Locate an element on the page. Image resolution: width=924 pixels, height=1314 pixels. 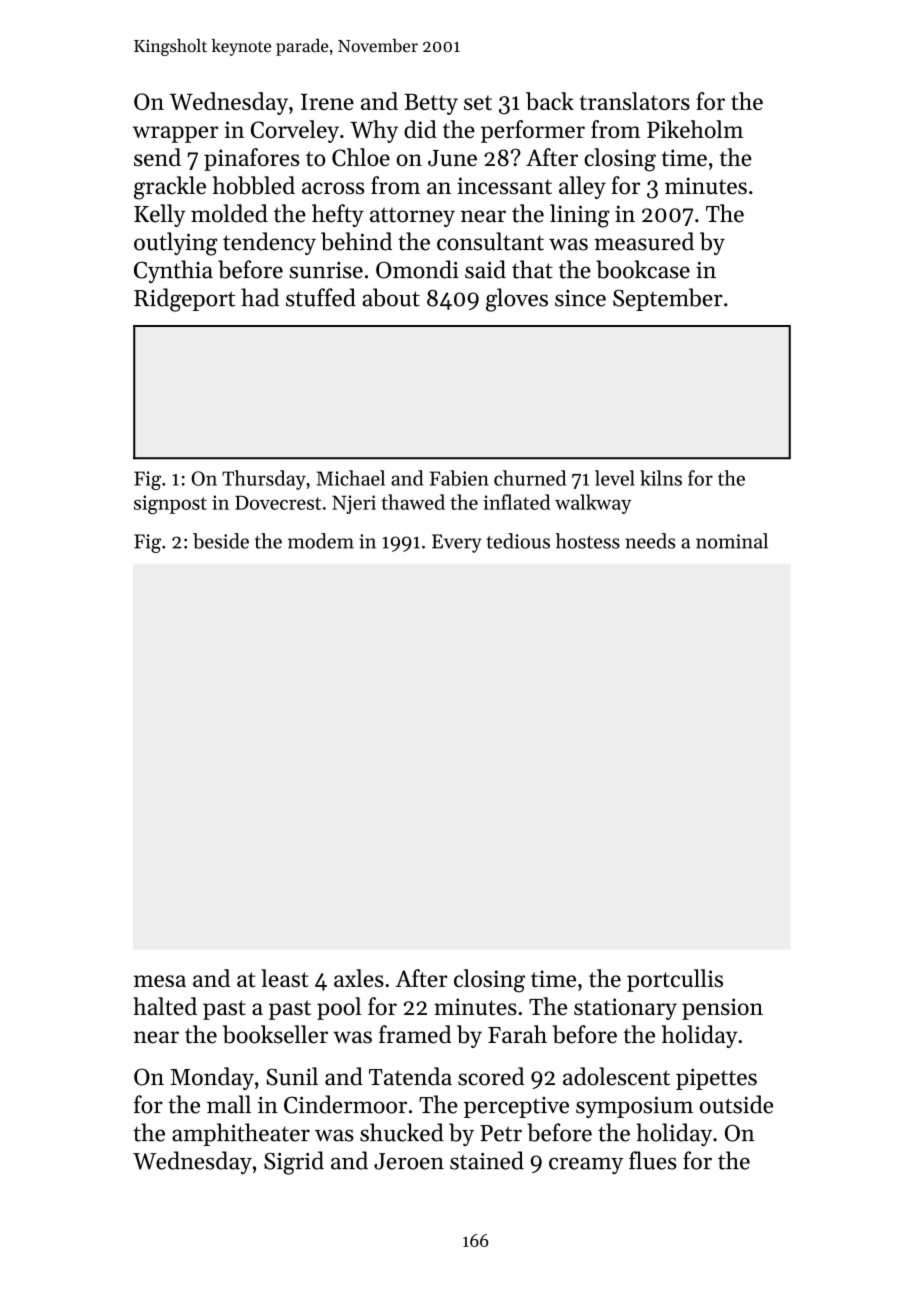
nominal is located at coordinates (732, 541).
